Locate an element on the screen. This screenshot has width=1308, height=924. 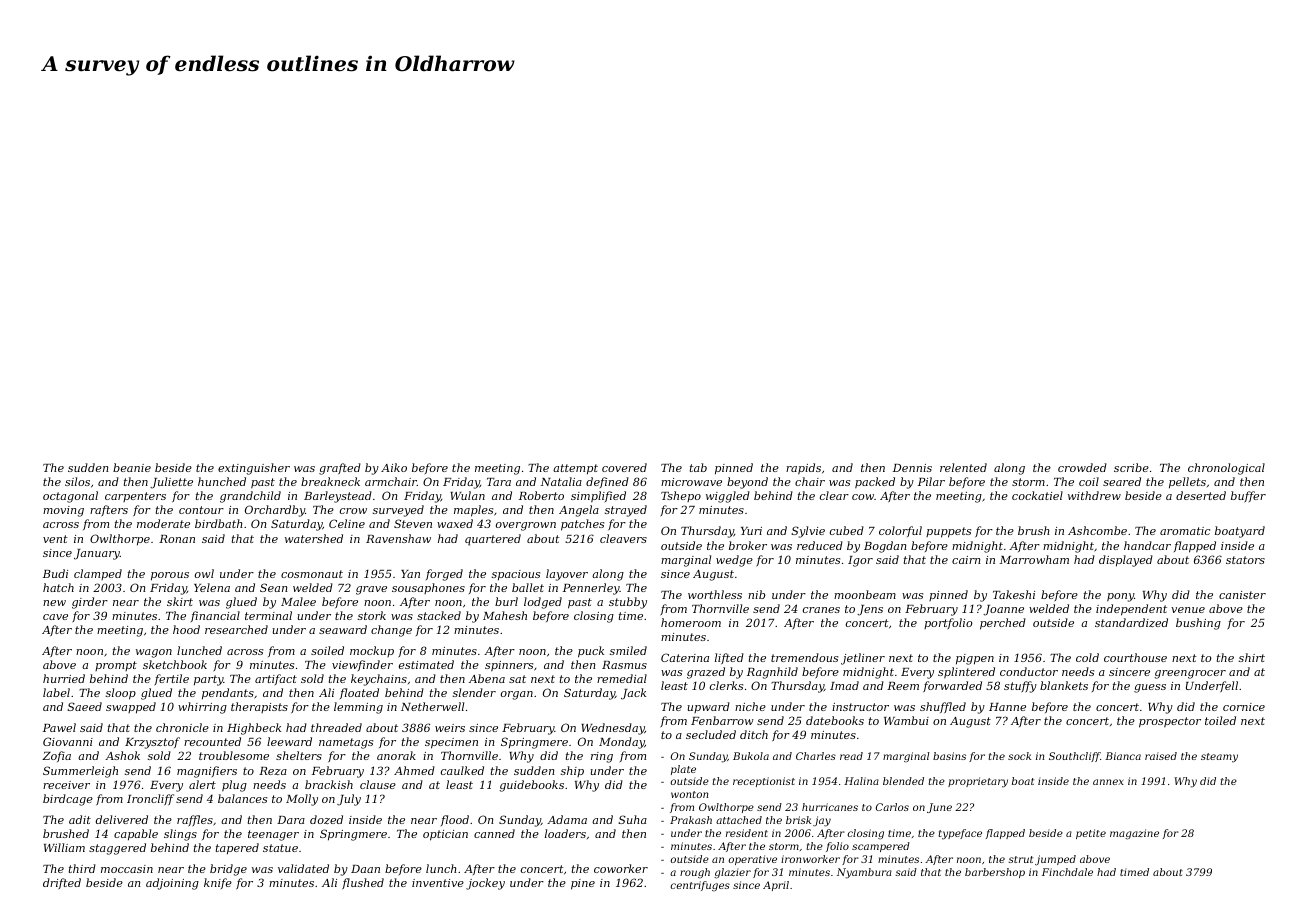
centrifuges is located at coordinates (700, 886).
